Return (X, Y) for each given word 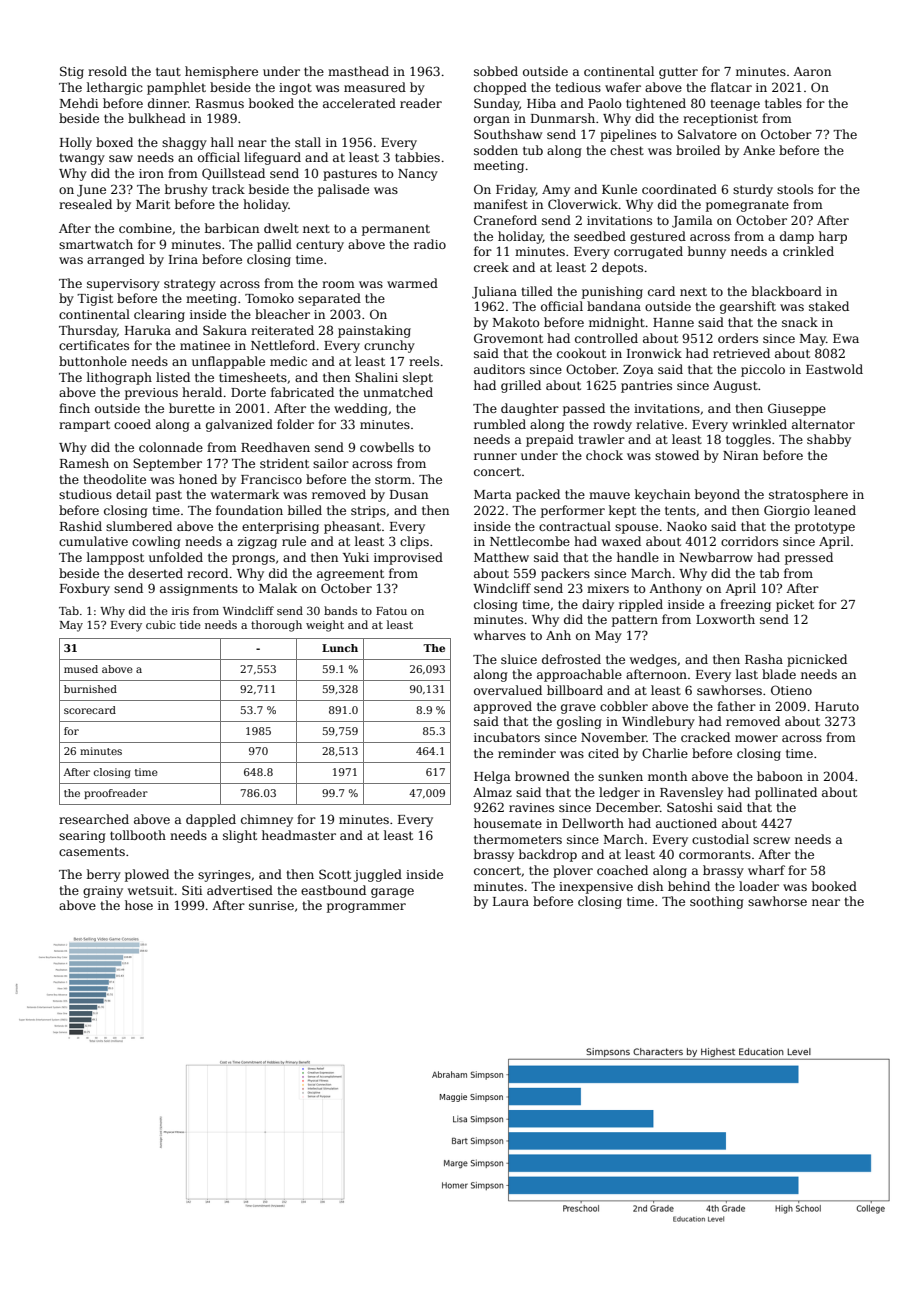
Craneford (505, 220)
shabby (829, 440)
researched (94, 819)
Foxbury (85, 589)
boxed (114, 142)
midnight (617, 323)
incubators (507, 737)
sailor (331, 463)
